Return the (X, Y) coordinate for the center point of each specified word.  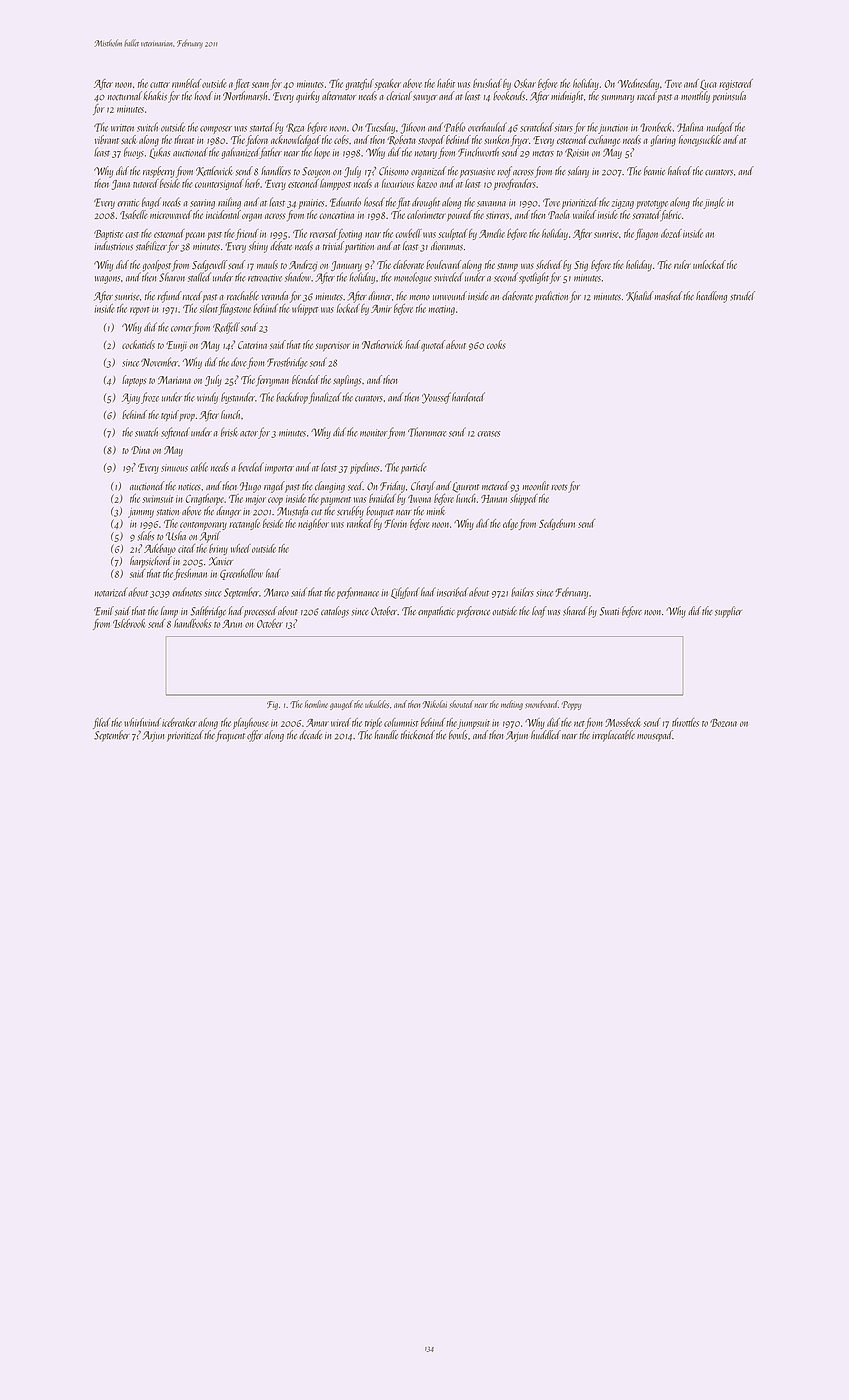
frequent (230, 736)
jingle (714, 203)
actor (249, 433)
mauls (267, 264)
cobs (341, 139)
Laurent (465, 487)
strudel (742, 296)
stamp (507, 267)
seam (260, 85)
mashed (668, 296)
